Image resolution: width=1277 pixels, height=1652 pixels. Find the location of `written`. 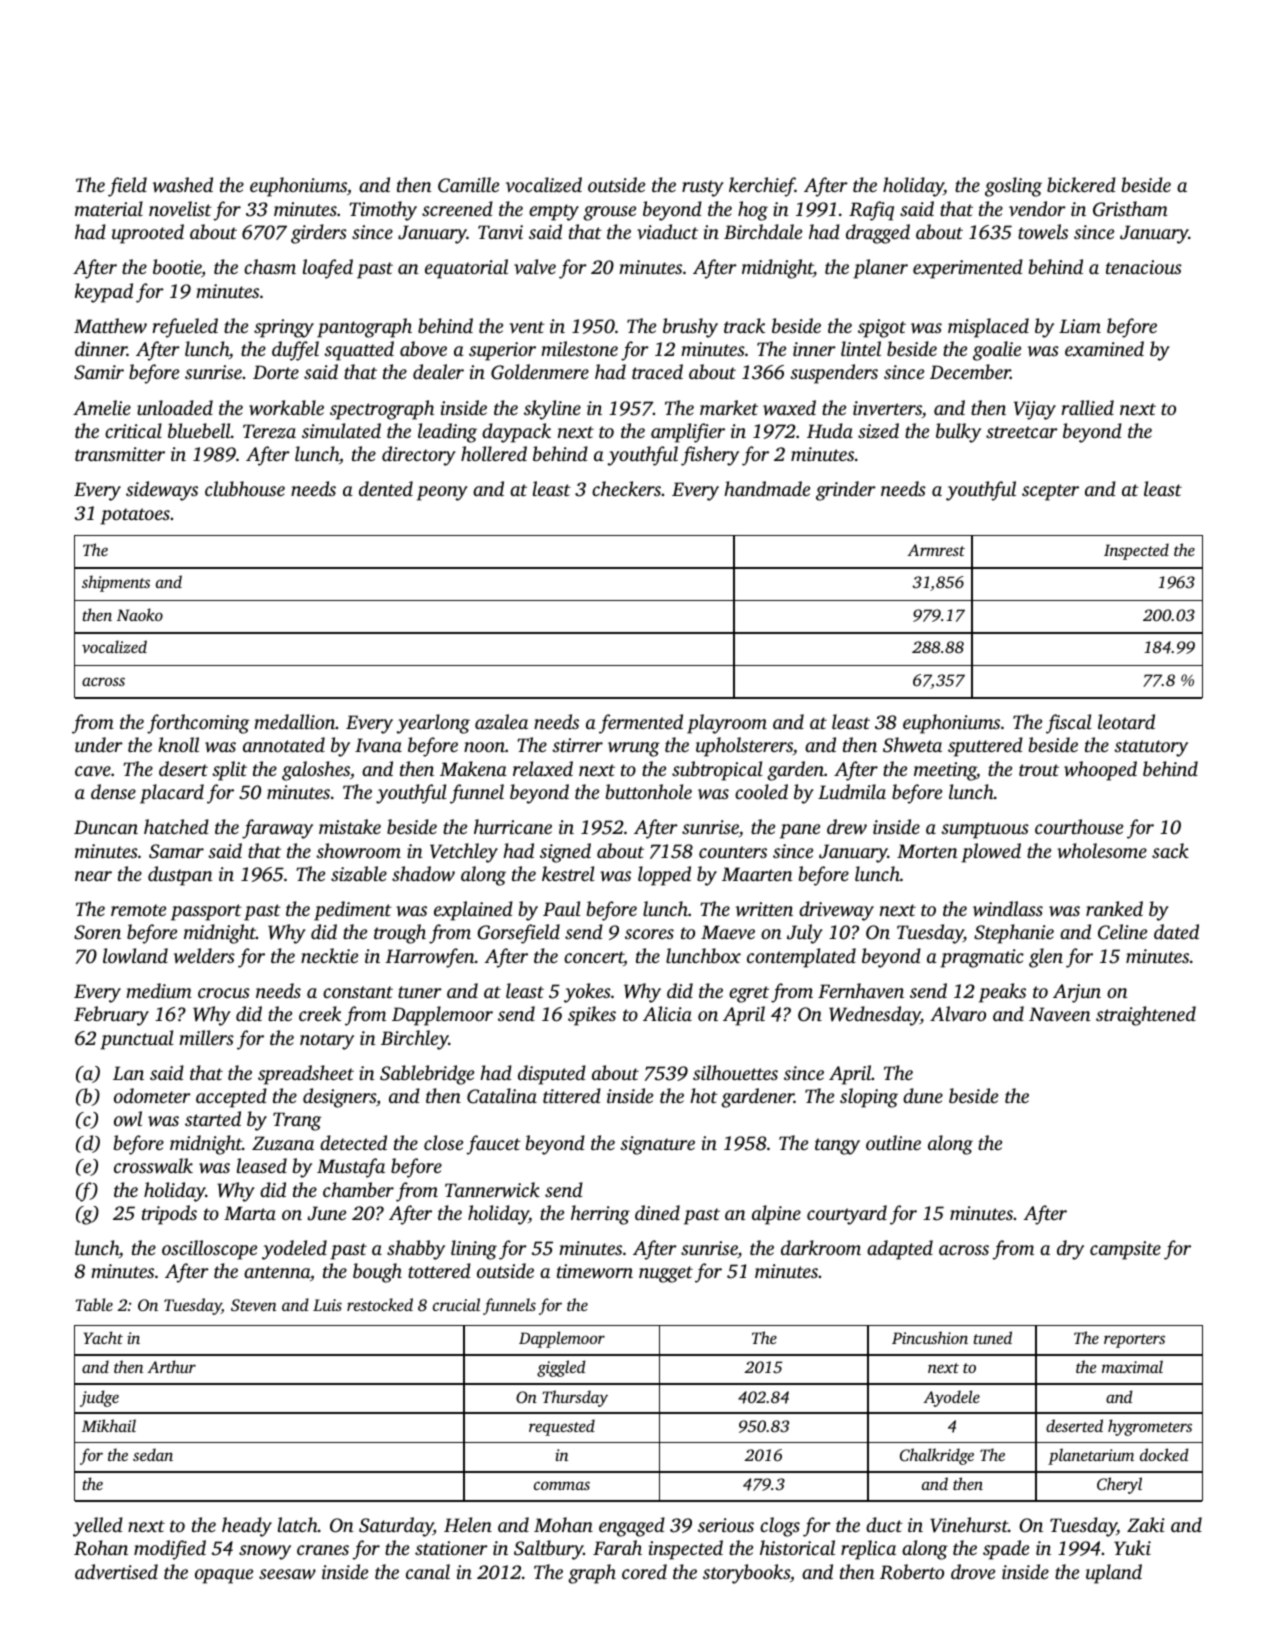

written is located at coordinates (764, 909).
